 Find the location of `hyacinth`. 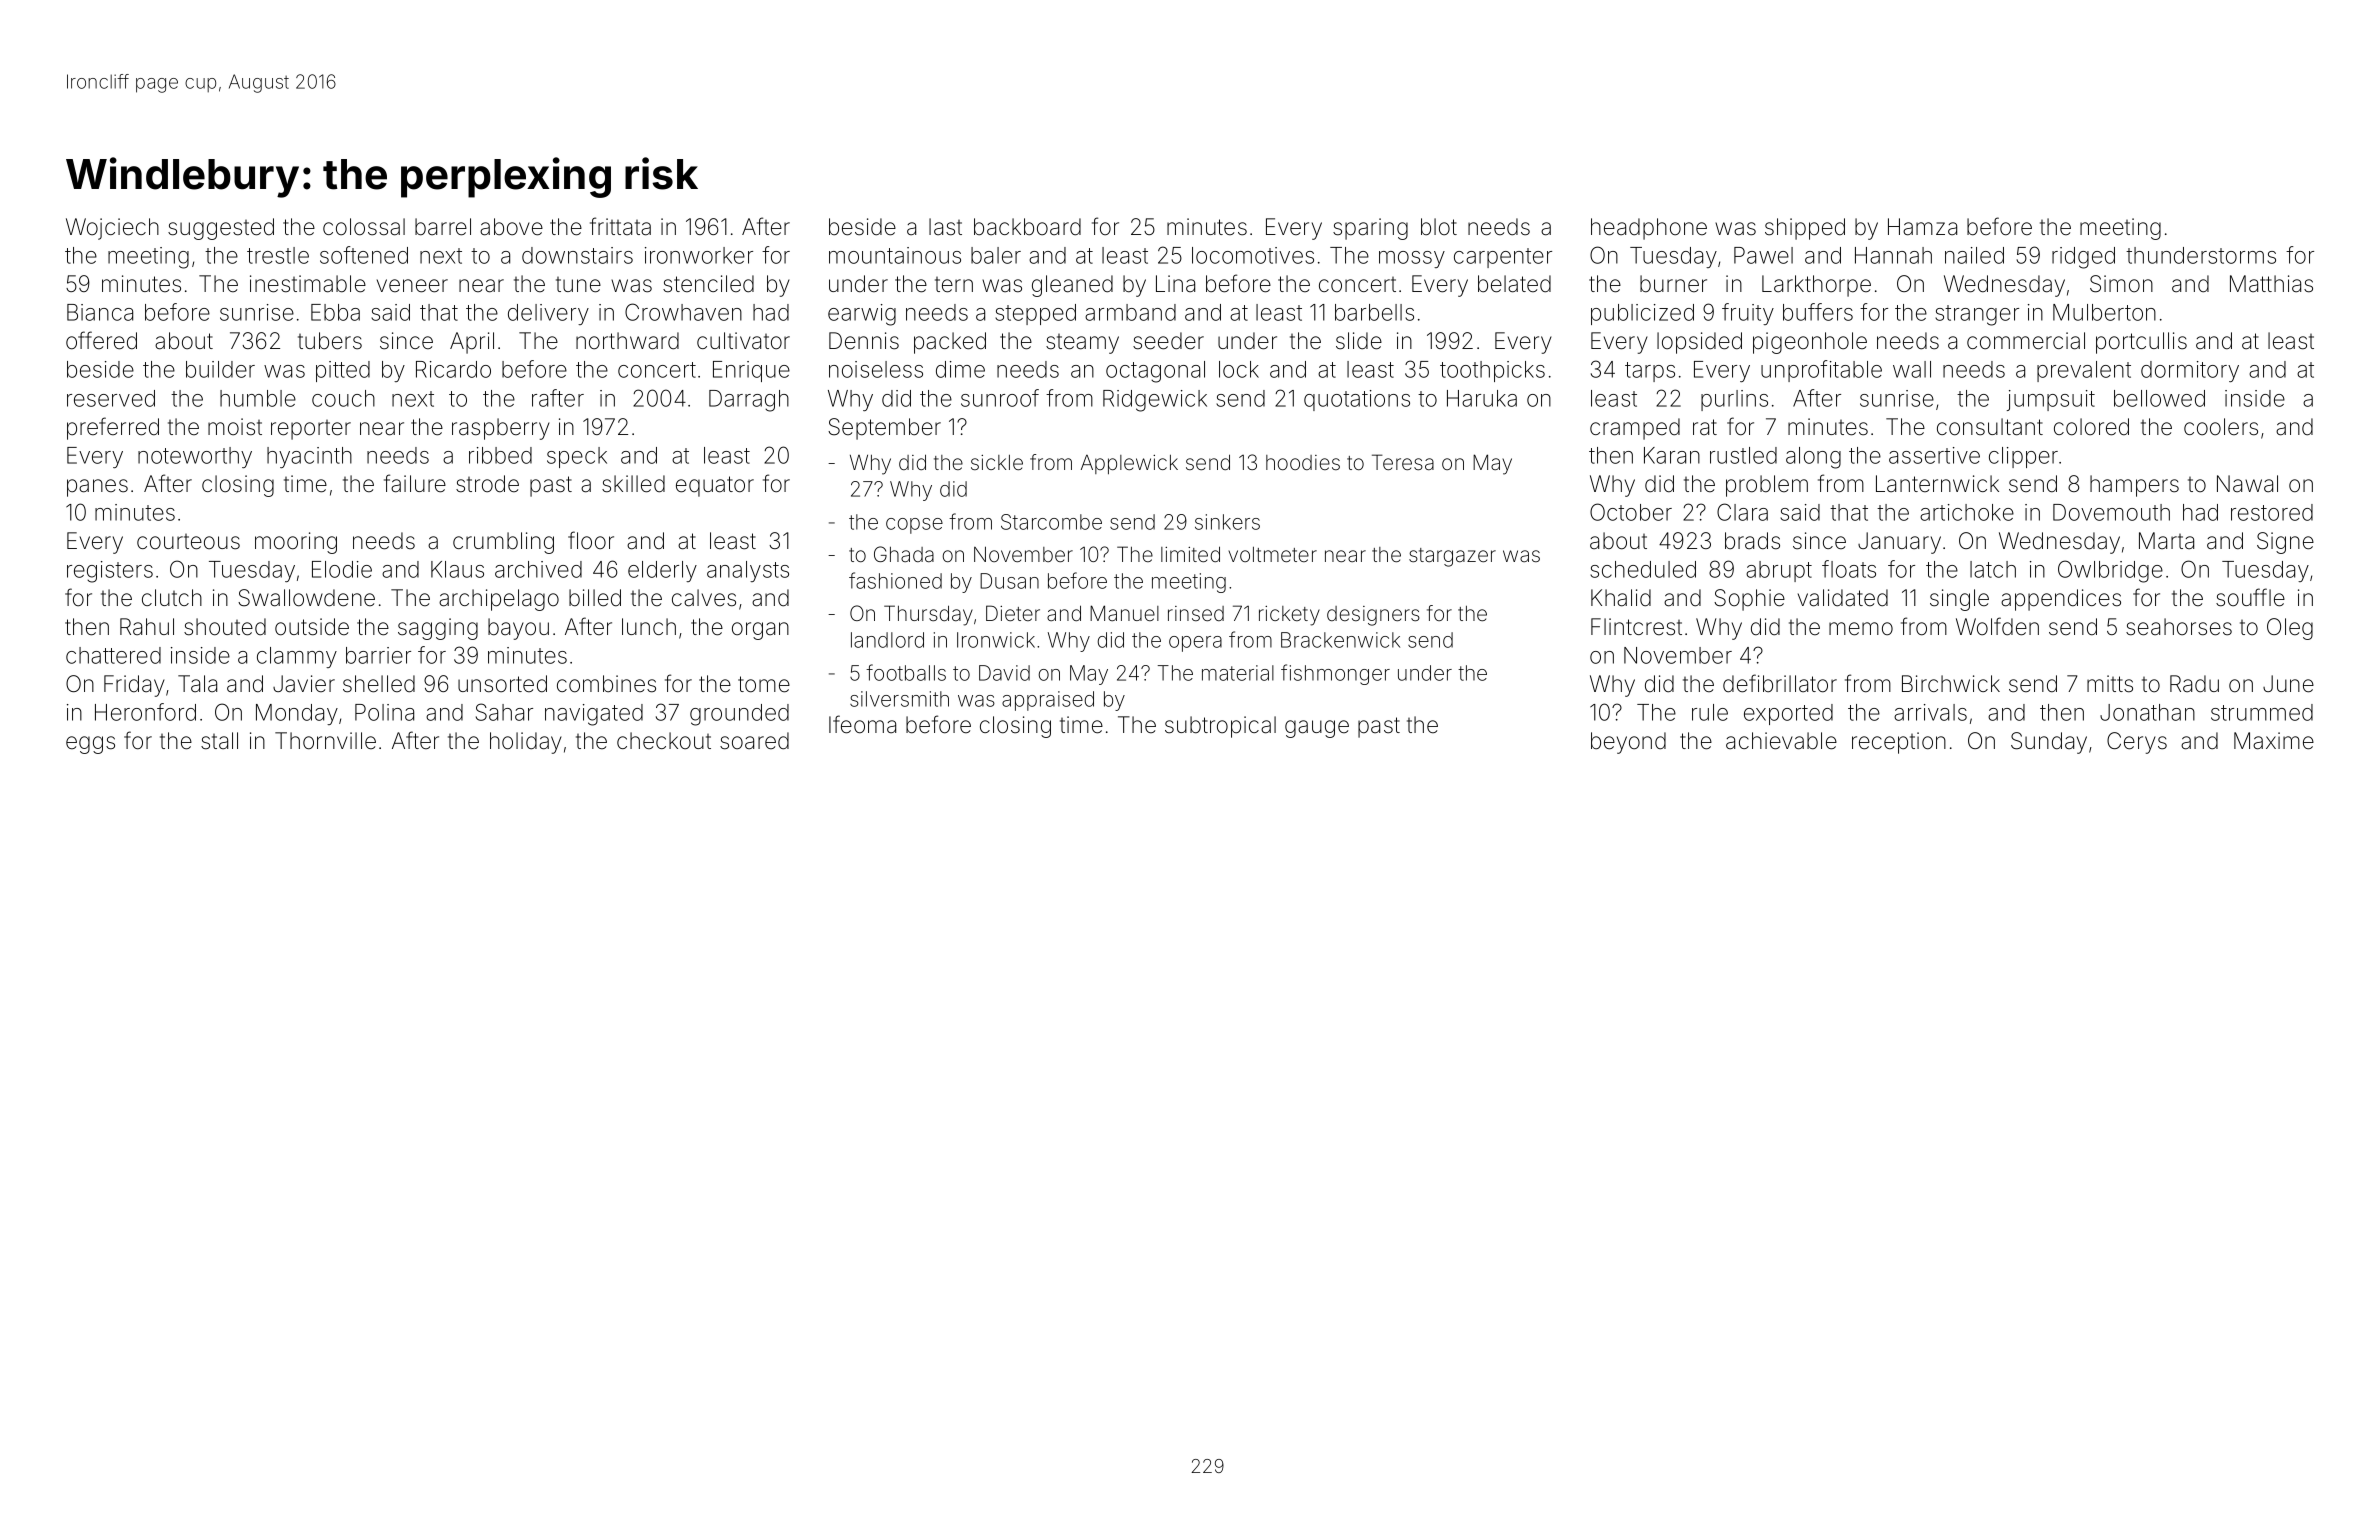

hyacinth is located at coordinates (309, 457).
